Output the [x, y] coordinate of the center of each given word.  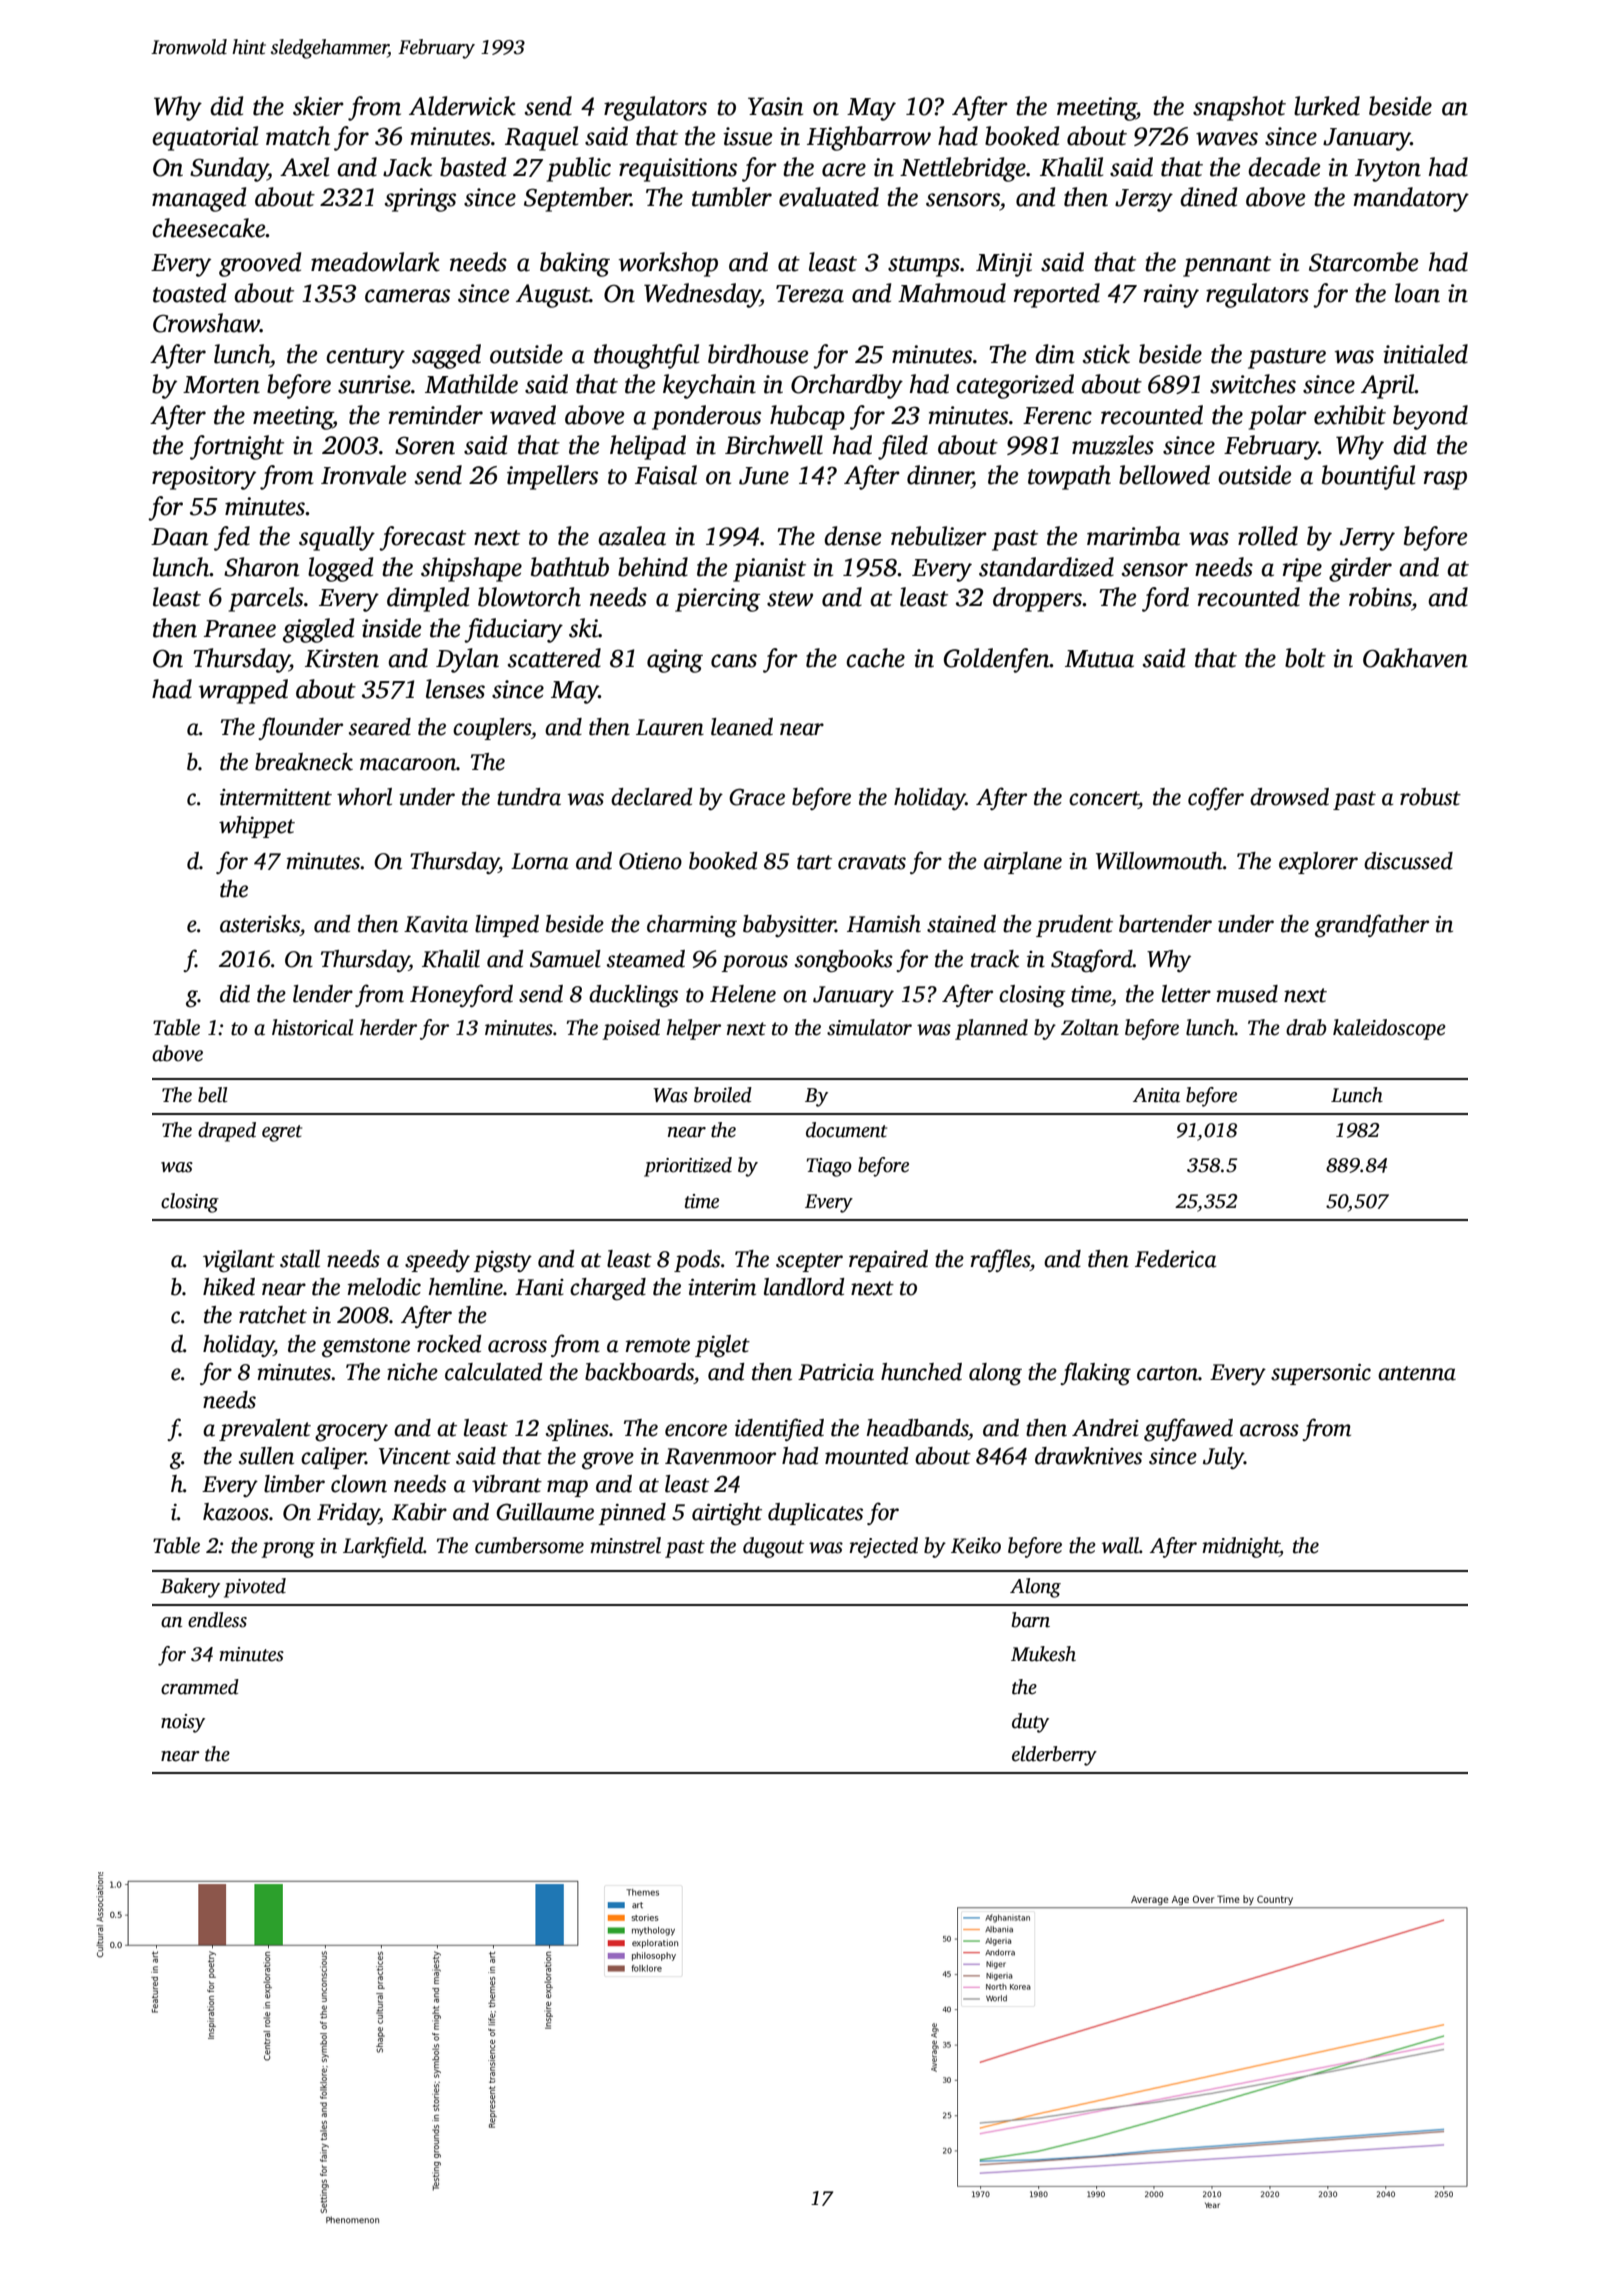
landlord [804, 1287]
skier [318, 106]
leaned [742, 727]
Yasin [775, 106]
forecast [422, 538]
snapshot [1239, 108]
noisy [183, 1723]
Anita [1156, 1095]
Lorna [539, 861]
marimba [1133, 536]
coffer [1216, 798]
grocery [351, 1432]
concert [1104, 798]
